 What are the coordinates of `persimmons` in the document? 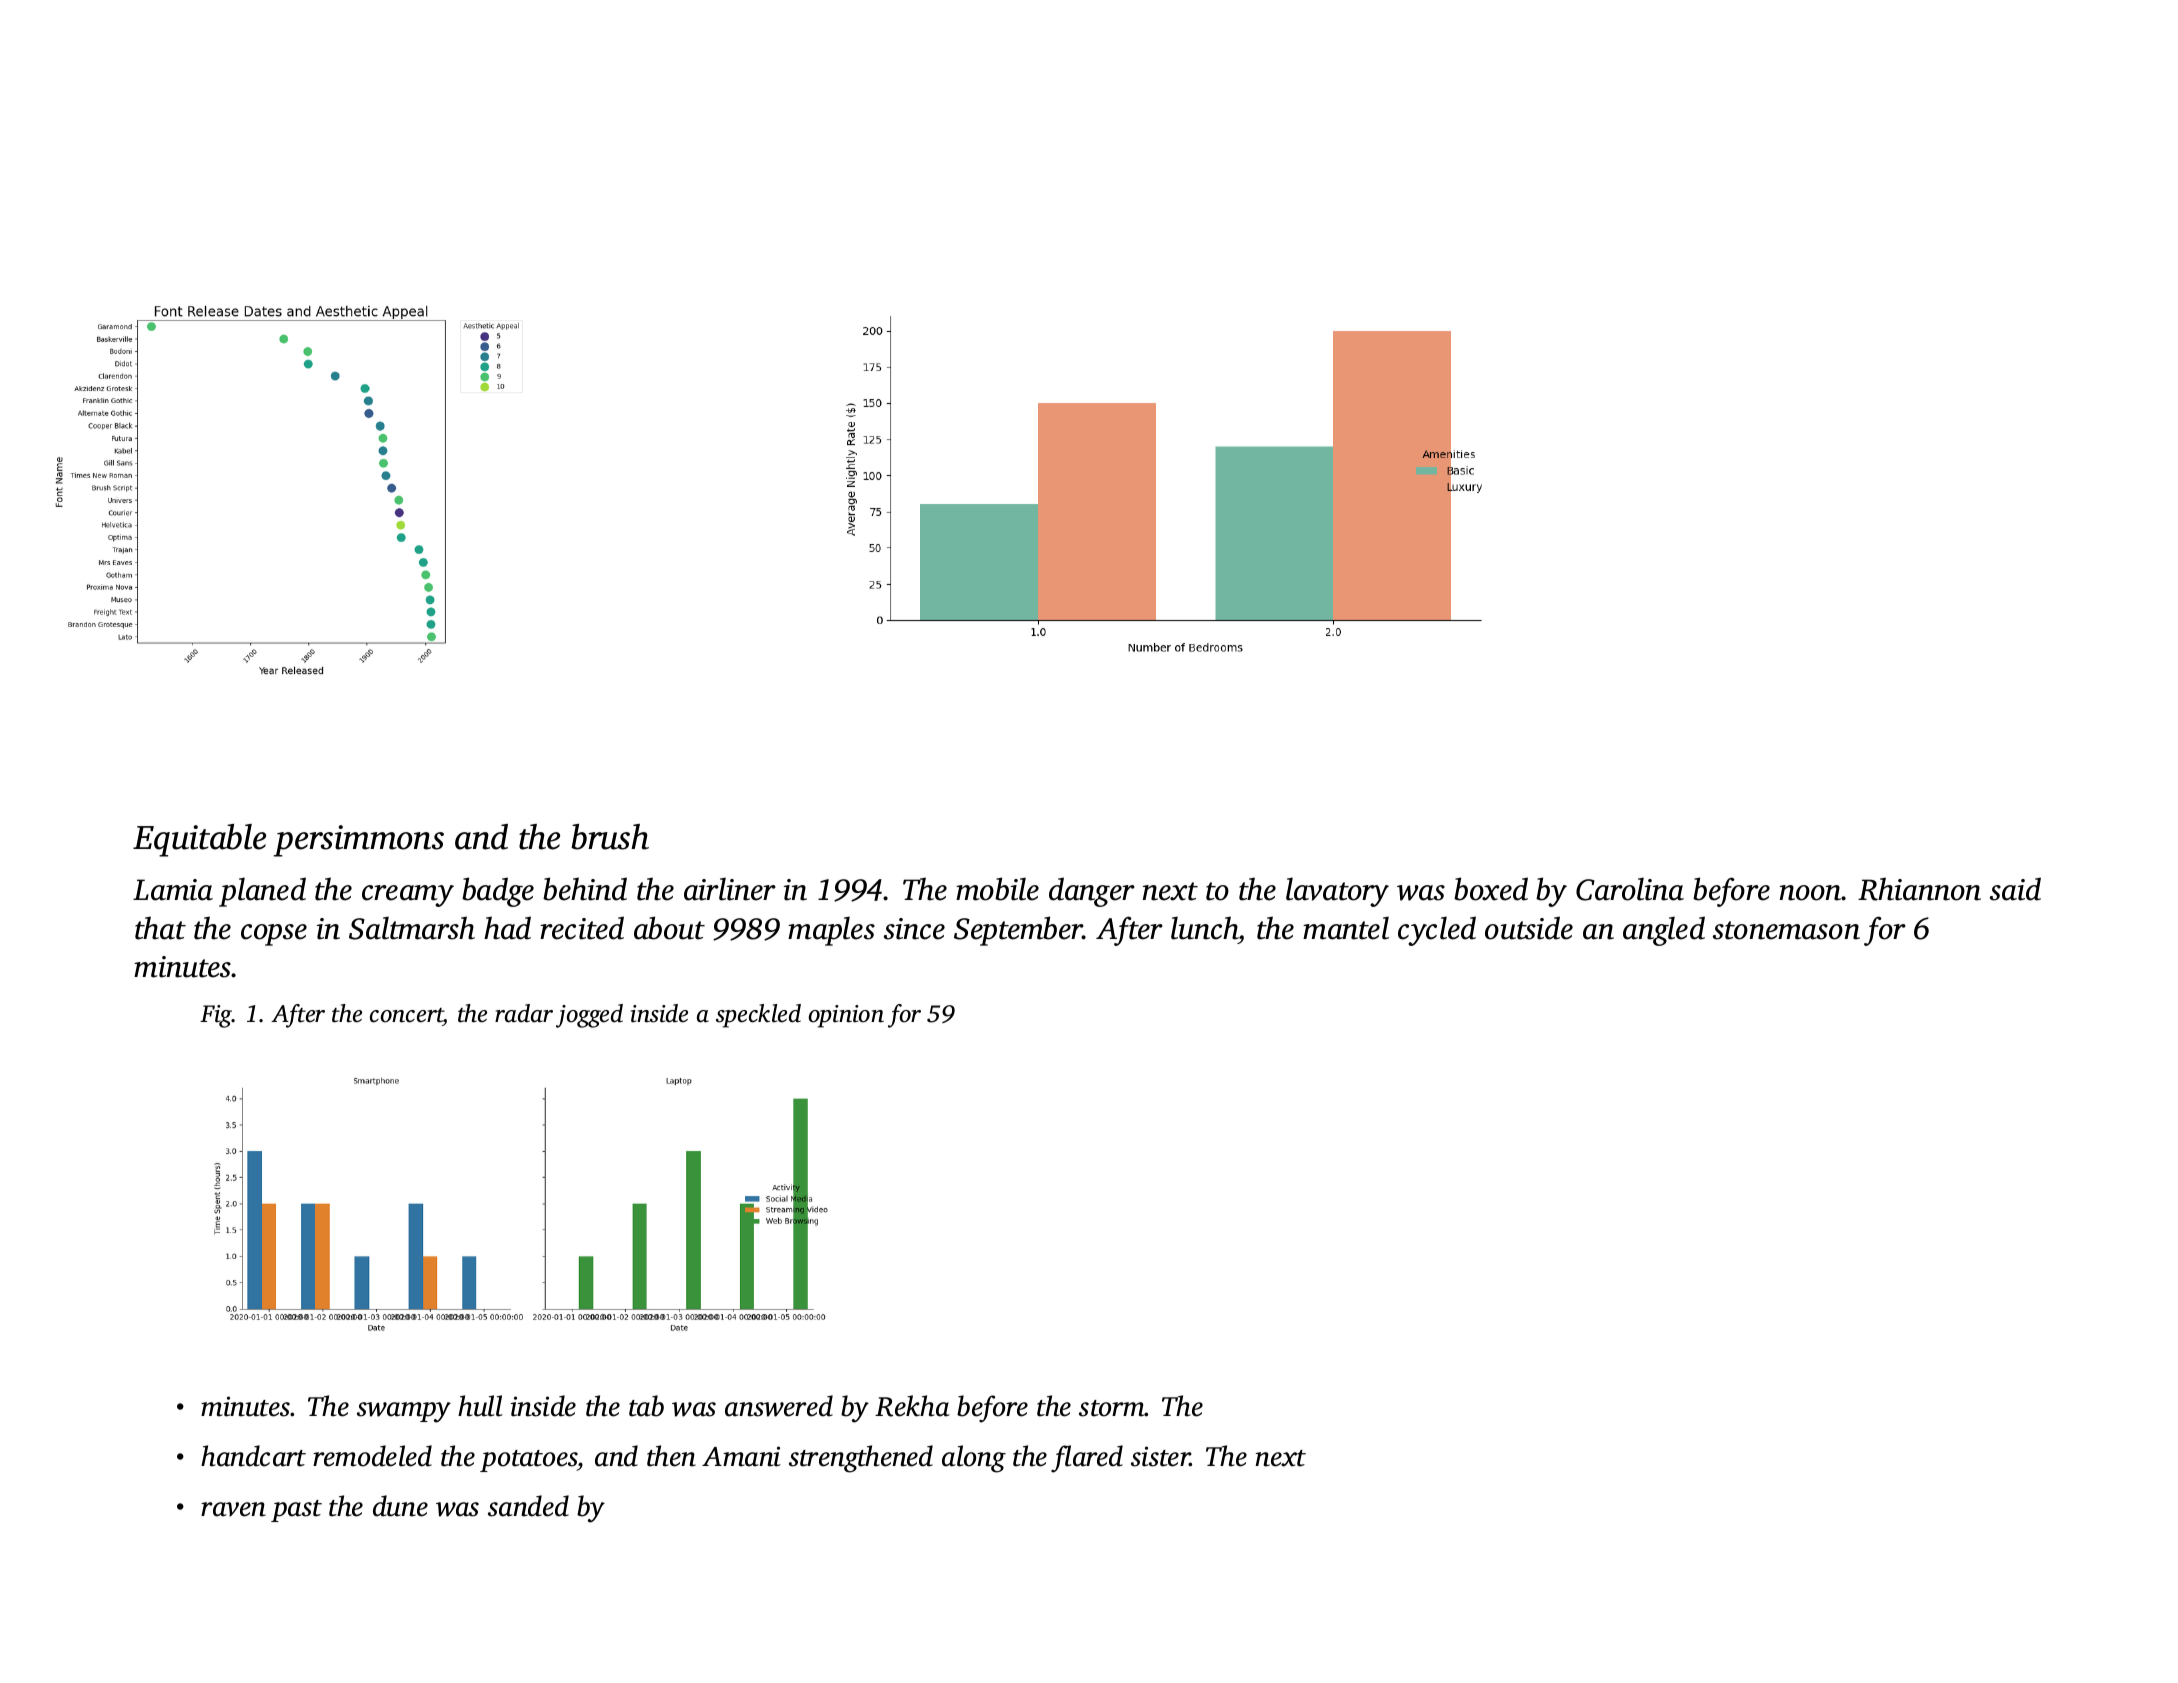 It's located at (359, 841).
